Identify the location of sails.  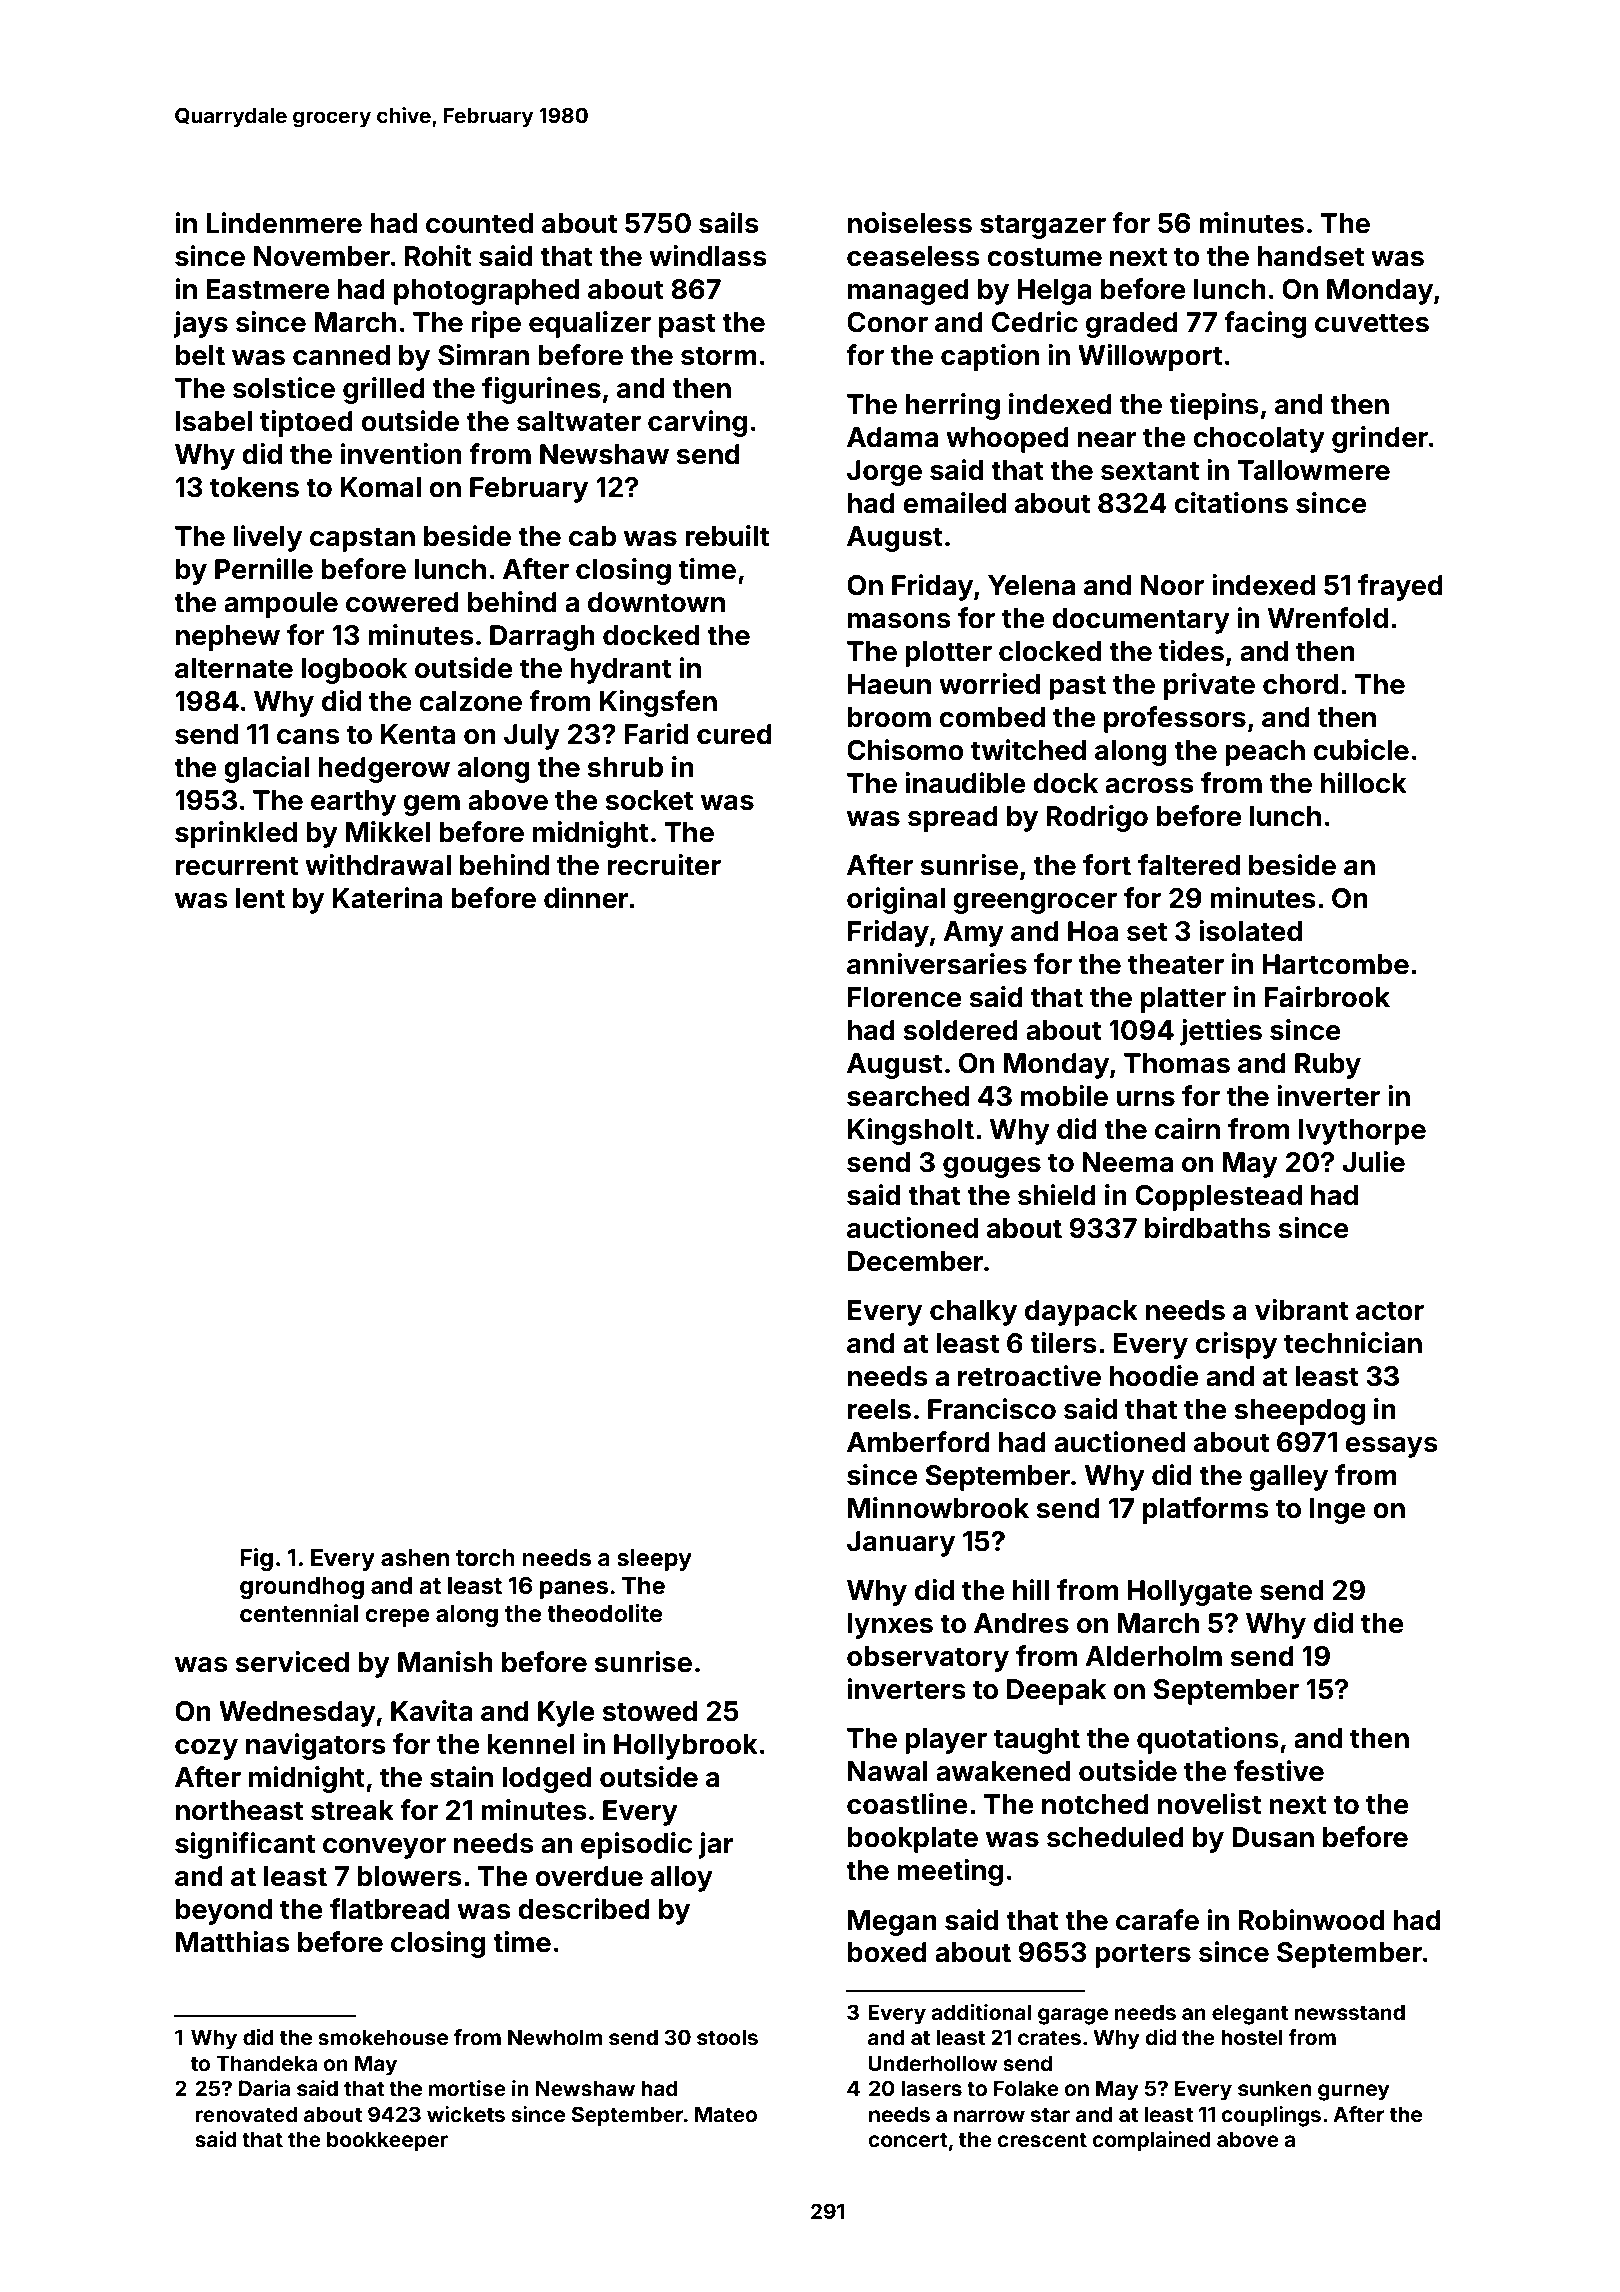
(729, 223).
